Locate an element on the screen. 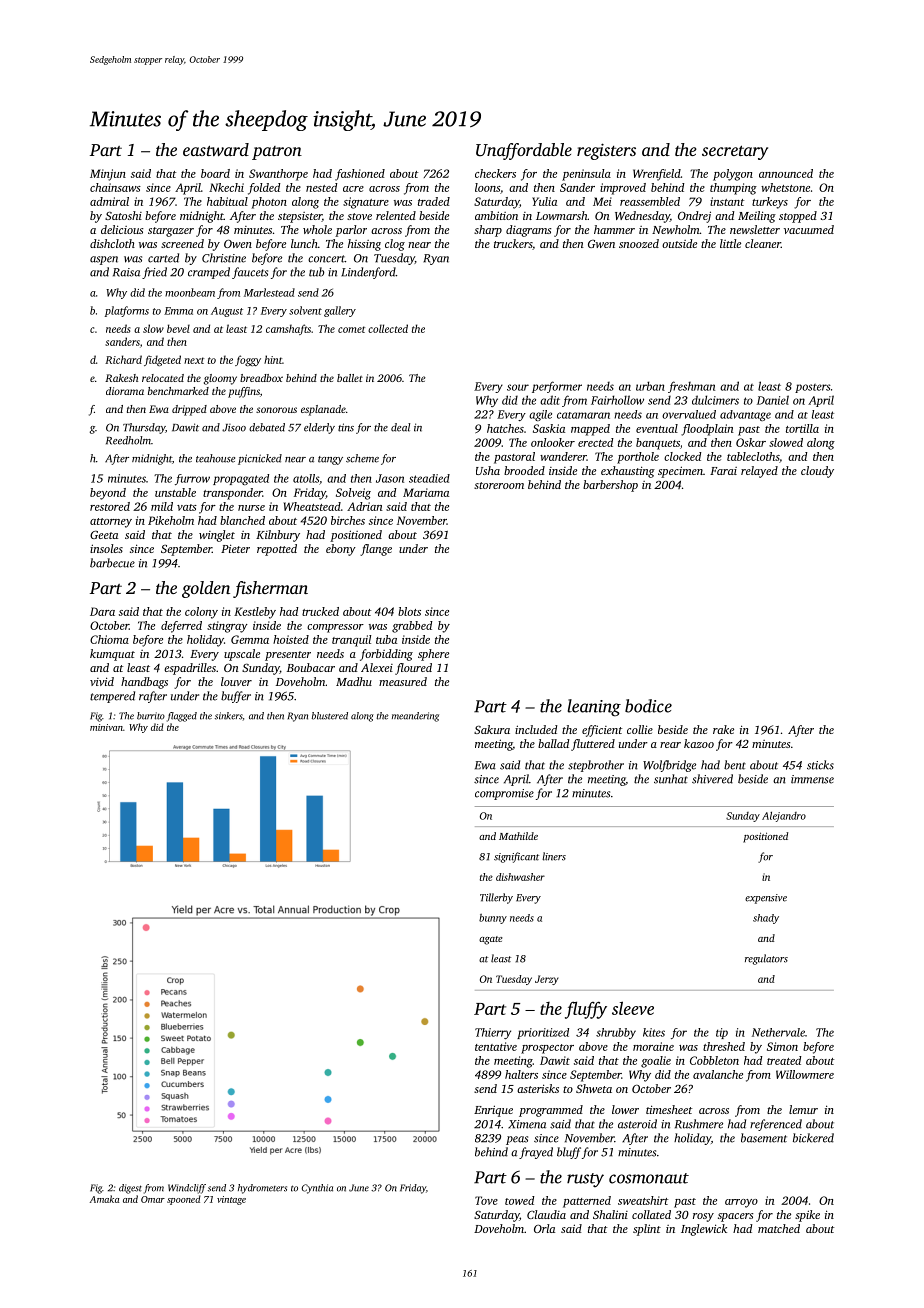 The height and width of the screenshot is (1308, 924). Unaffordable is located at coordinates (524, 151).
